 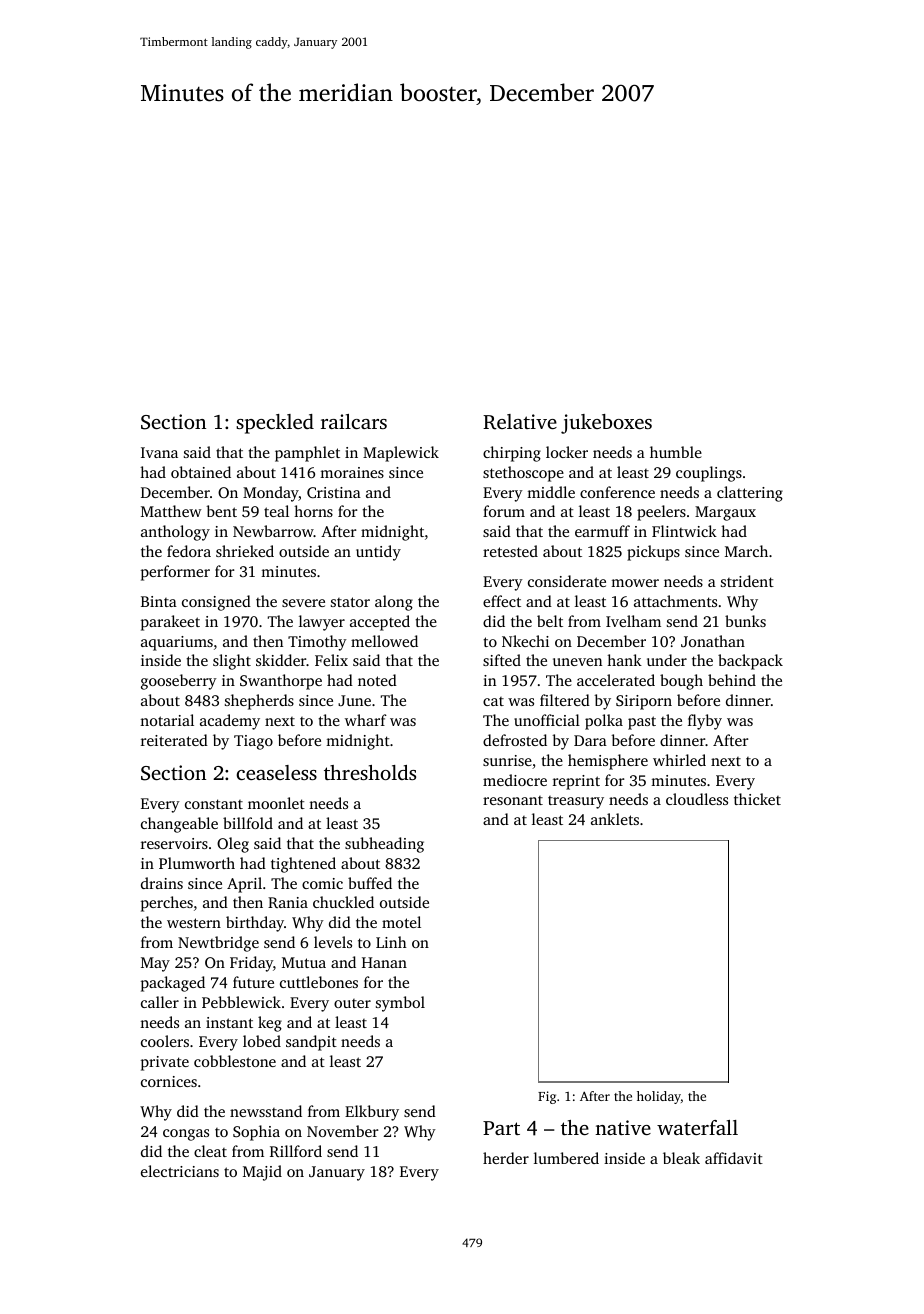 I want to click on Ivana, so click(x=159, y=452).
